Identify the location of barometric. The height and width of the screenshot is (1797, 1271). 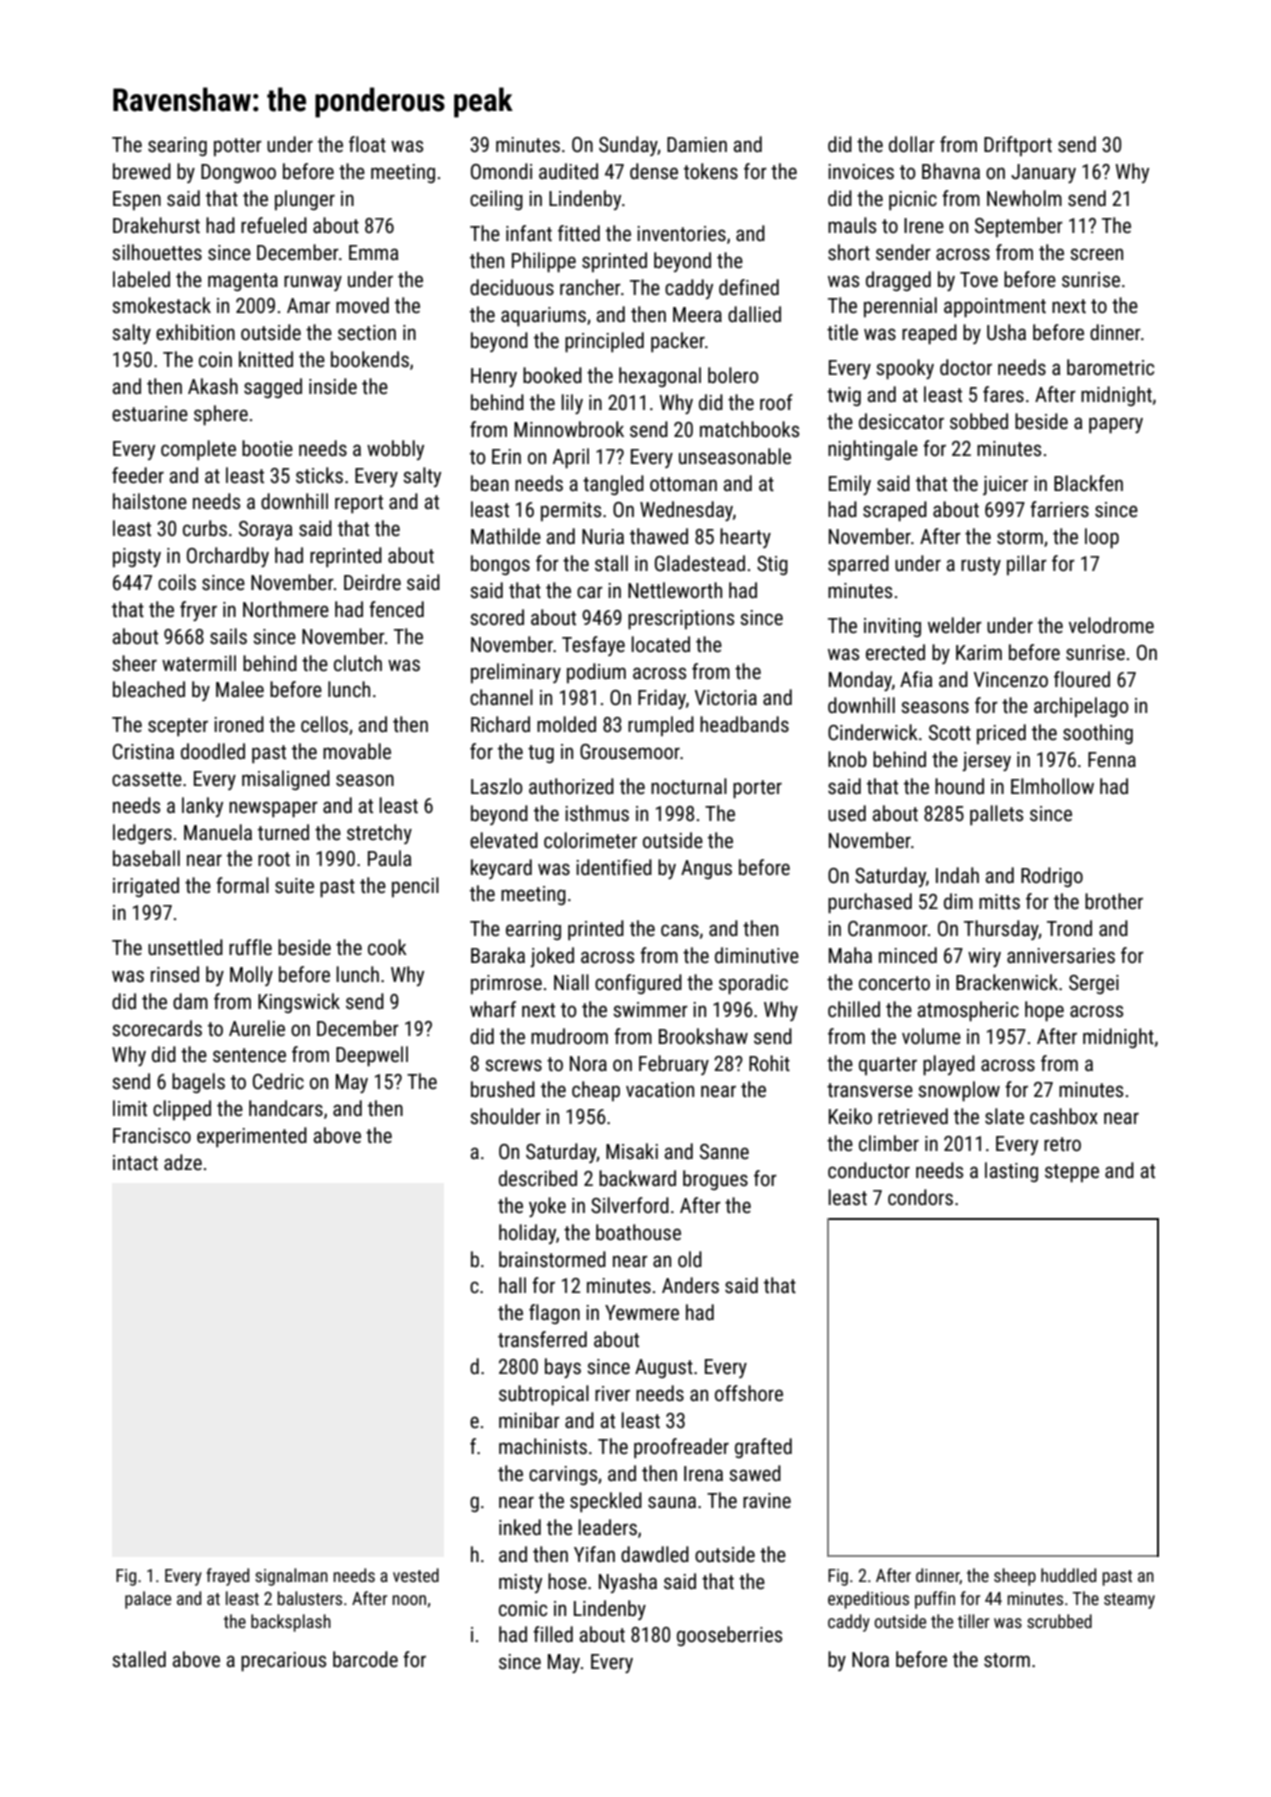
(1110, 367).
